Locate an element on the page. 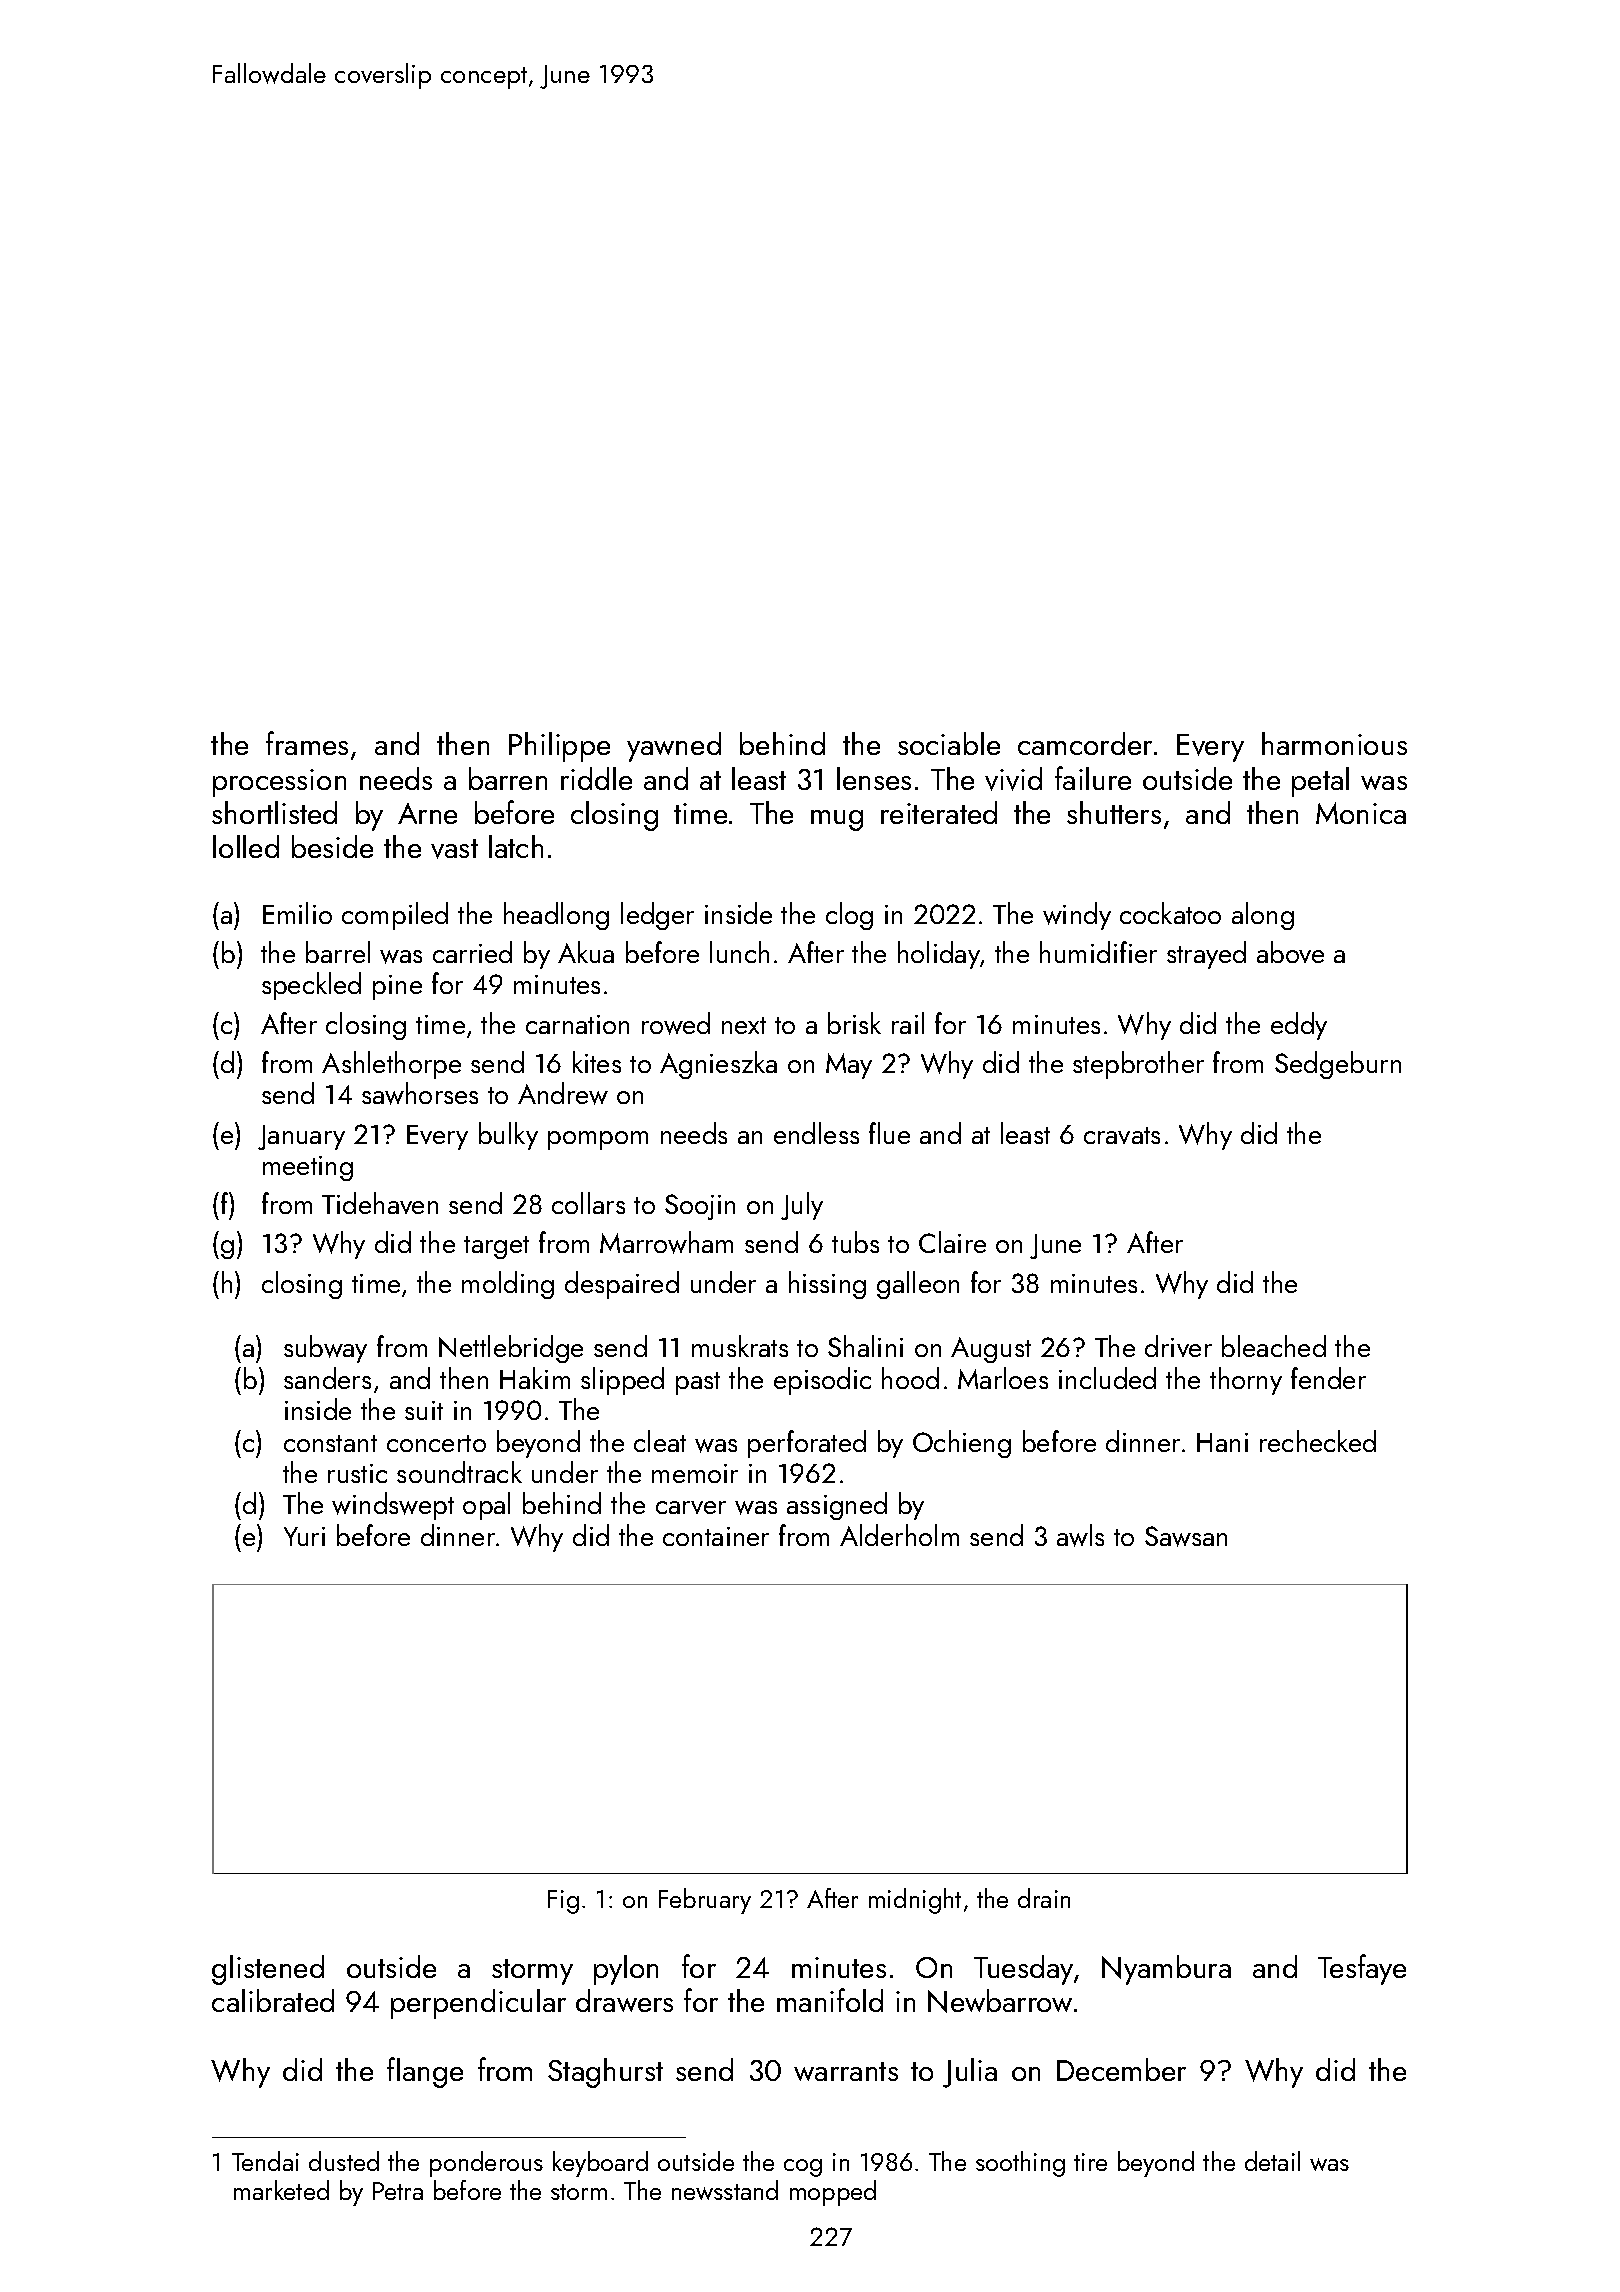  February is located at coordinates (705, 1901).
